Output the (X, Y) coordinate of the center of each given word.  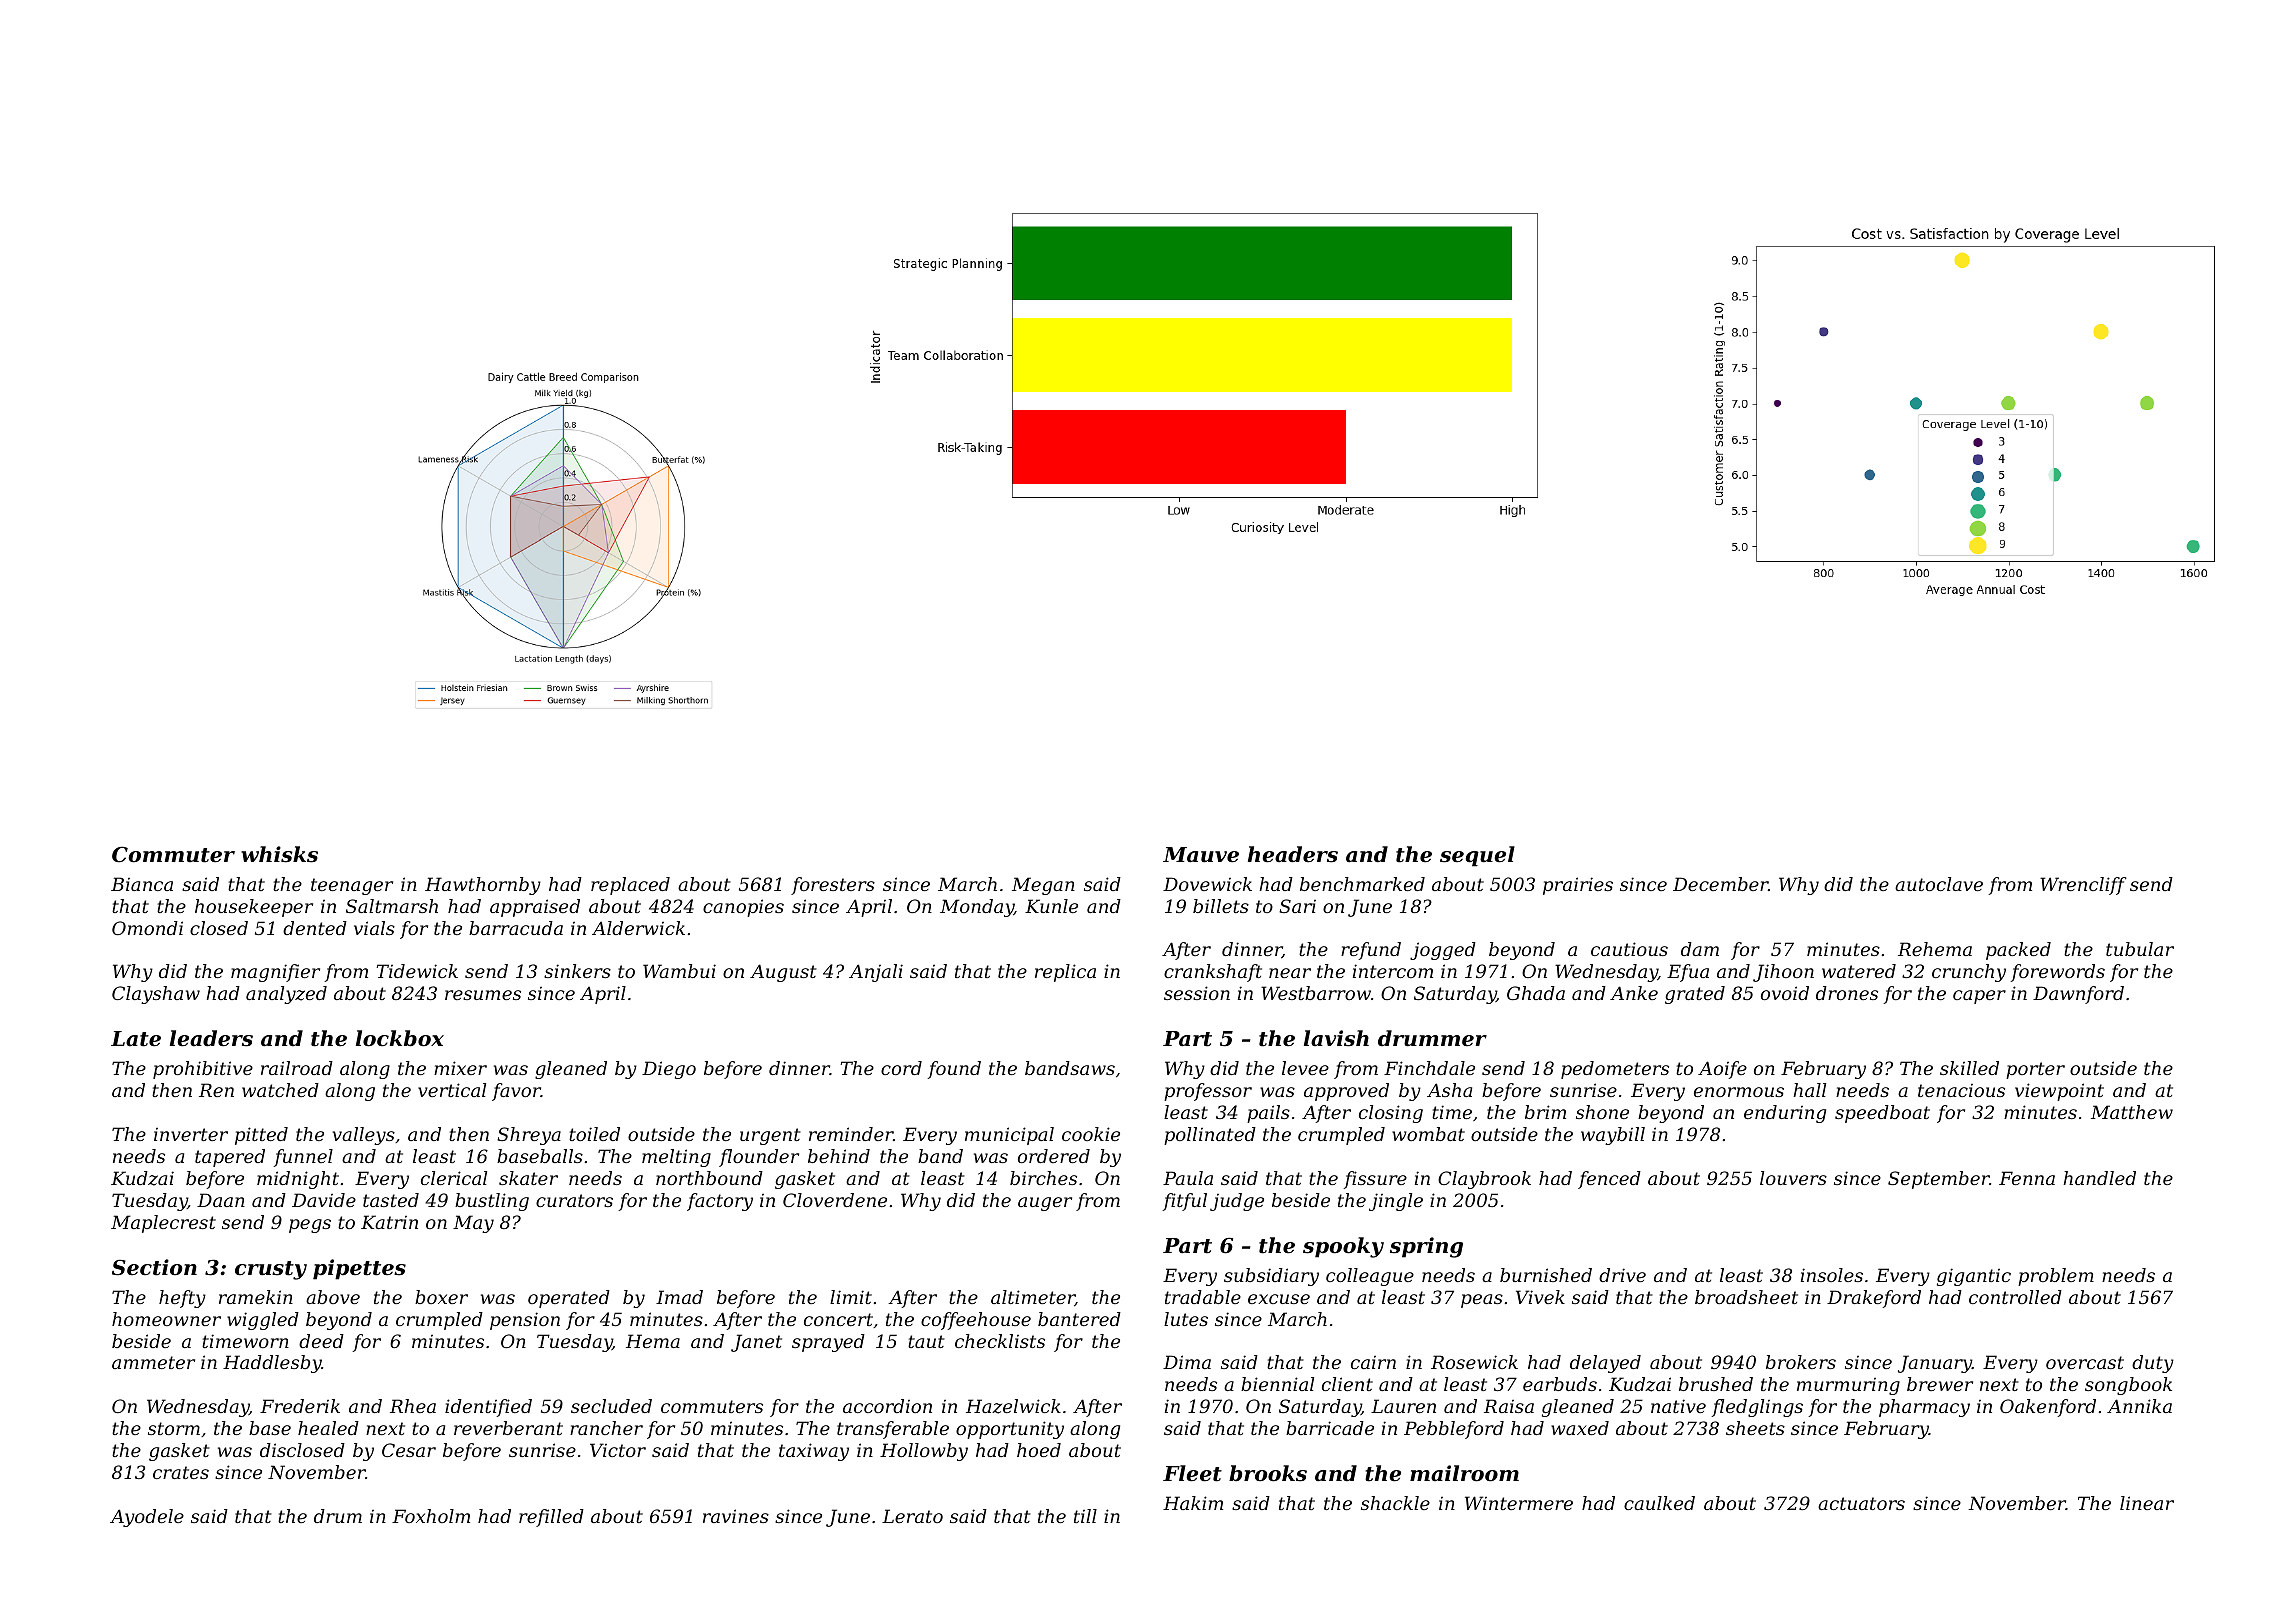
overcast (2085, 1362)
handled (2099, 1178)
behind (839, 1156)
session (1197, 993)
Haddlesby (272, 1364)
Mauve (1201, 855)
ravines (736, 1516)
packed (2018, 951)
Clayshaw (156, 995)
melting (676, 1158)
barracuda (516, 928)
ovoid (1785, 993)
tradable (1203, 1297)
